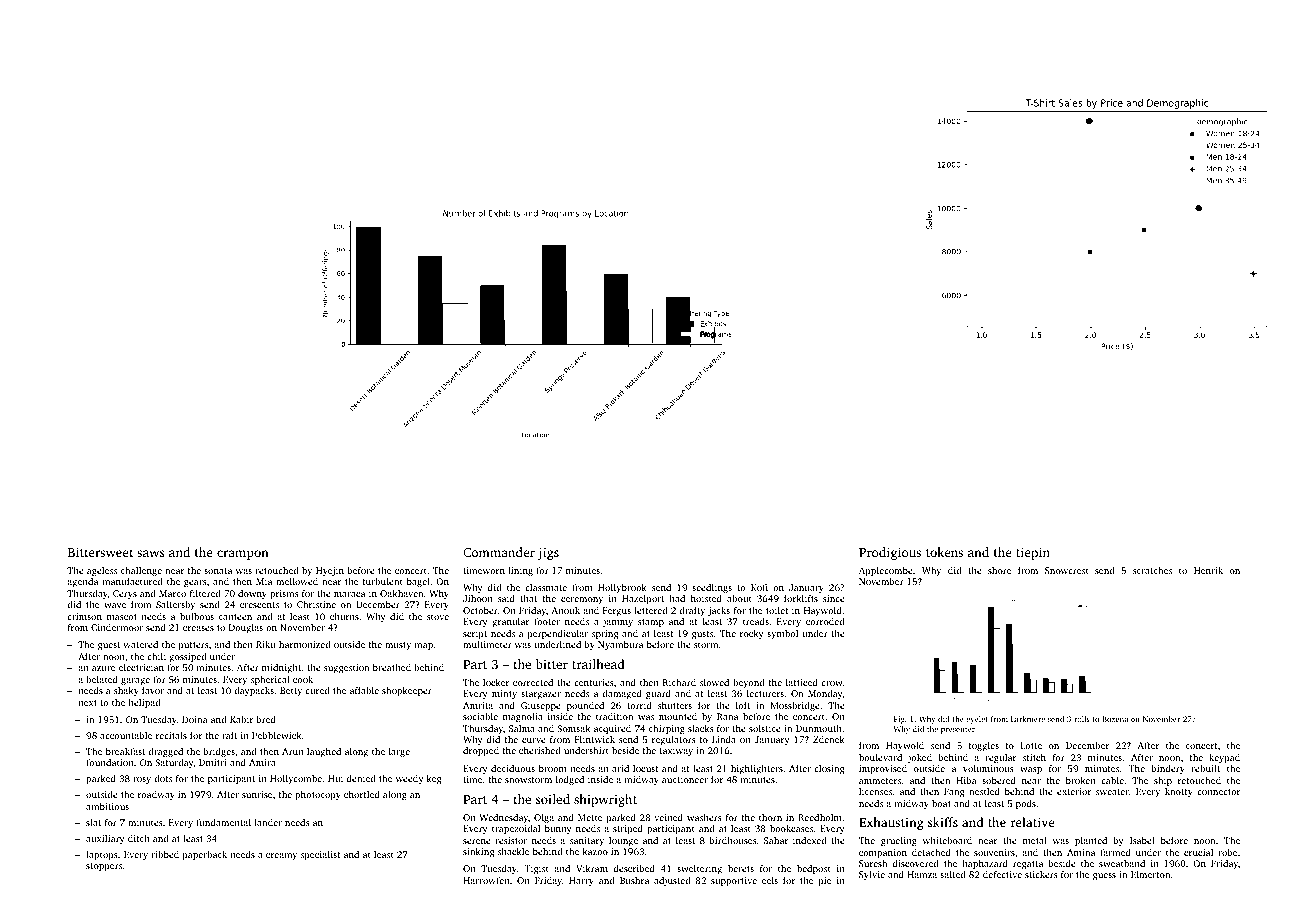  Describe the element at coordinates (1033, 553) in the screenshot. I see `tiepin` at that location.
